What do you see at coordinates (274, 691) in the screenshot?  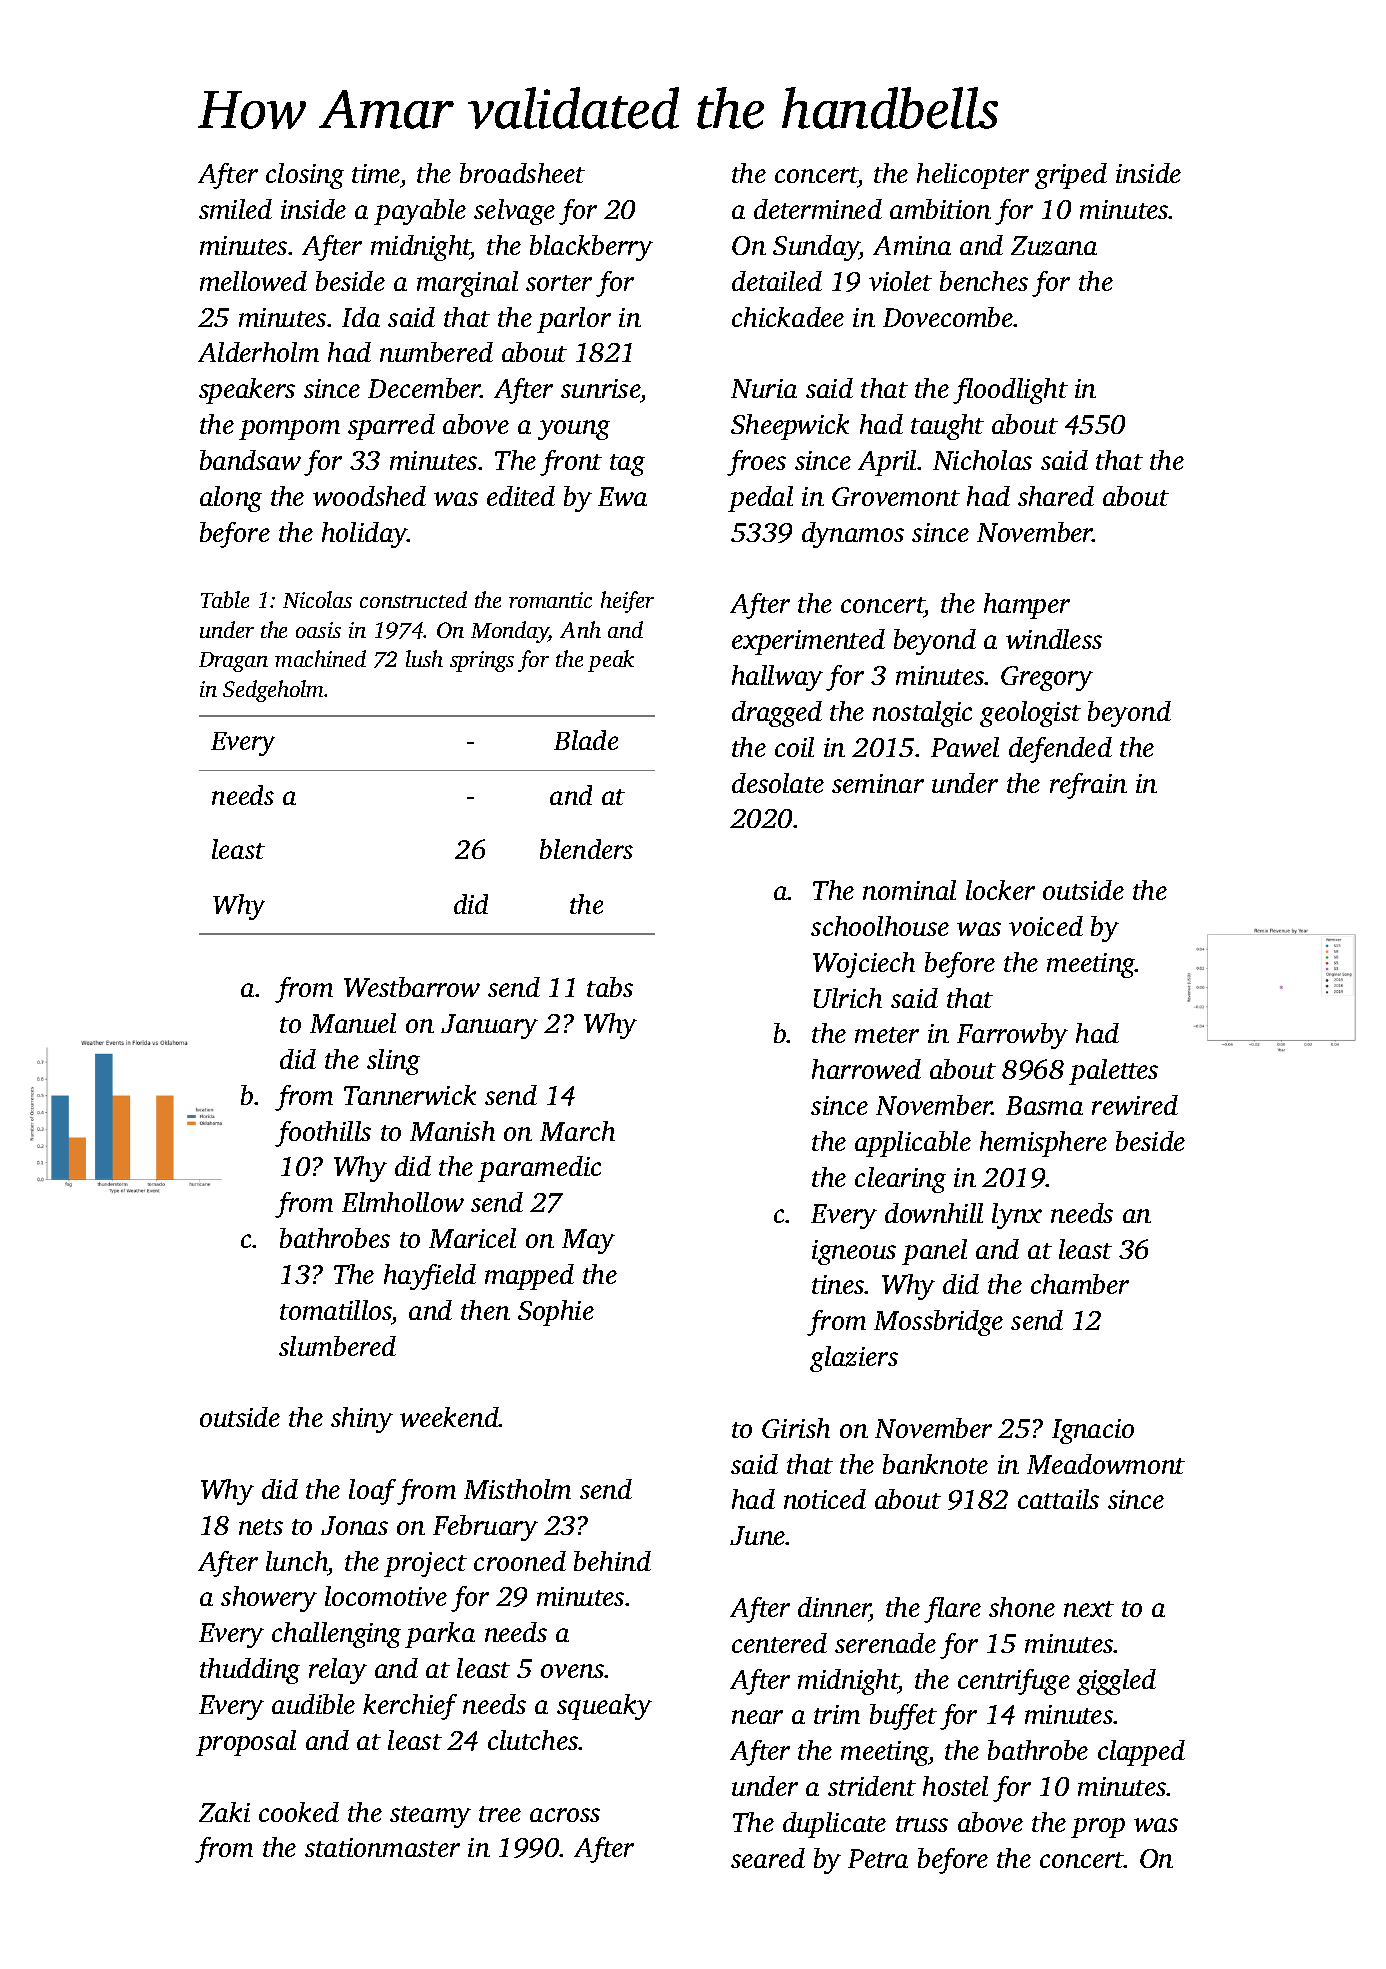 I see `Sedgeholm` at bounding box center [274, 691].
